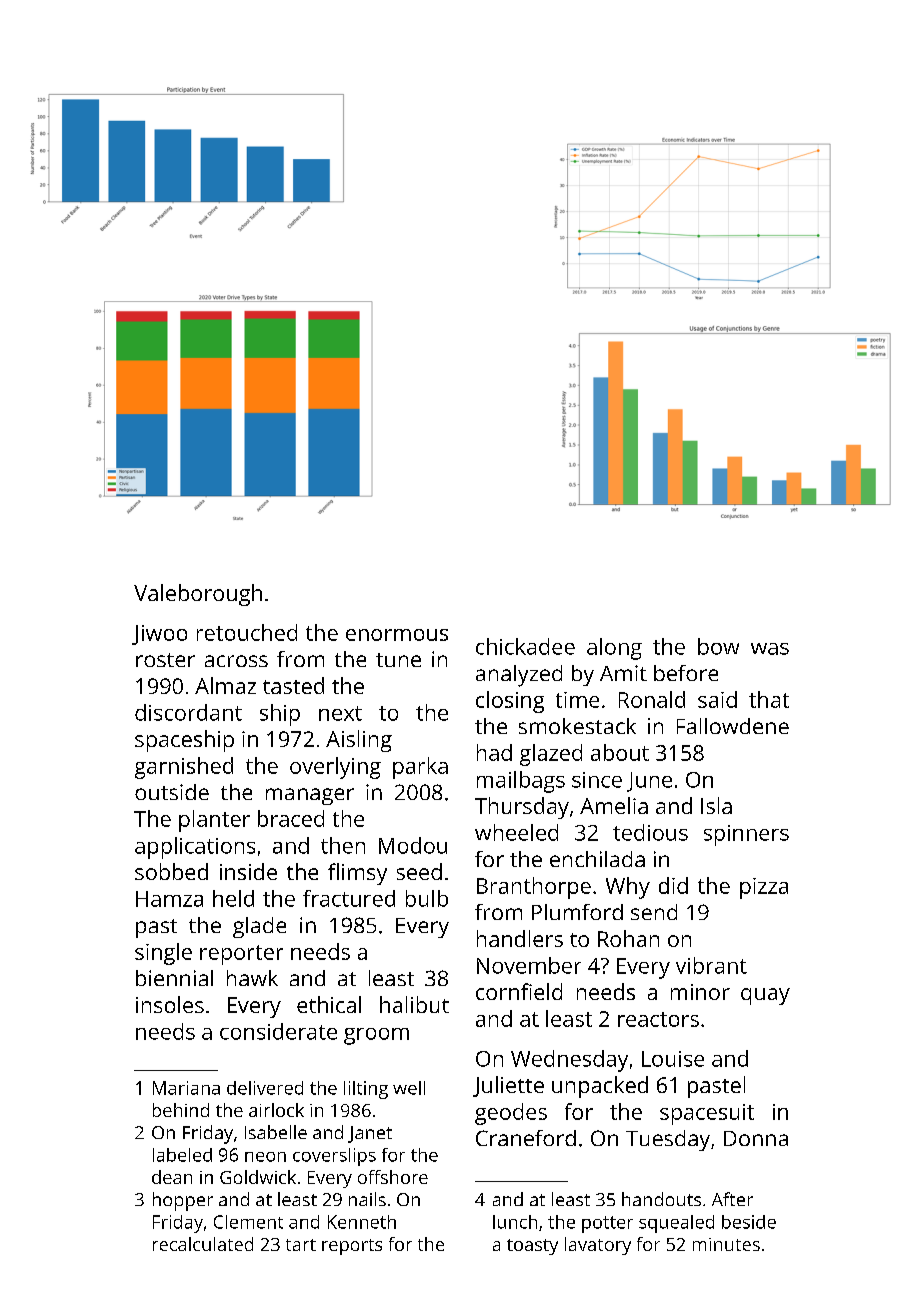  What do you see at coordinates (301, 1245) in the screenshot?
I see `tart` at bounding box center [301, 1245].
